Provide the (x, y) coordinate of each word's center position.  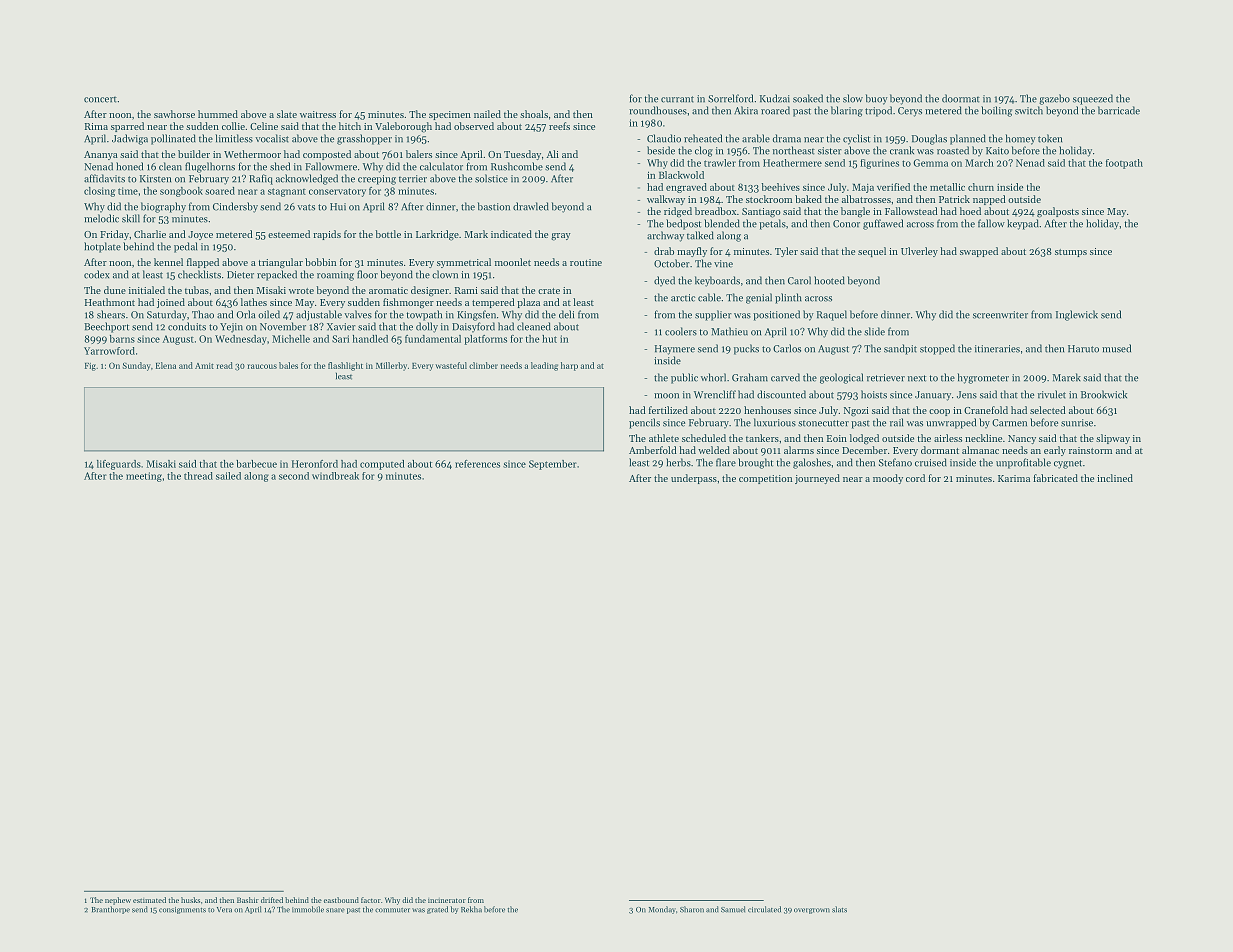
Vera (224, 910)
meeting (144, 477)
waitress (318, 114)
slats (839, 909)
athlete (664, 438)
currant (677, 99)
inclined (1115, 478)
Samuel (733, 909)
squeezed (1093, 99)
